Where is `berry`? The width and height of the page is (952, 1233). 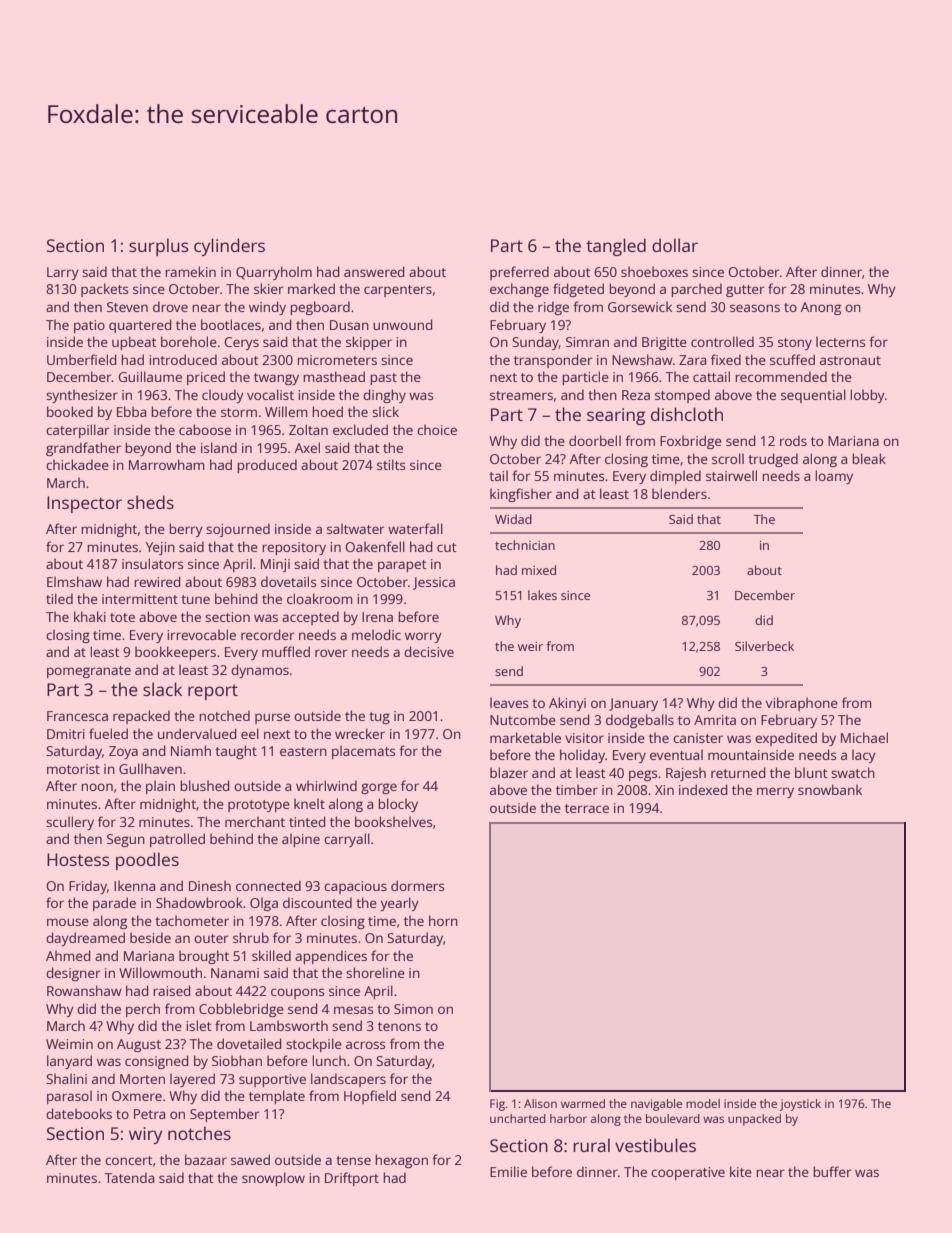 berry is located at coordinates (186, 530).
